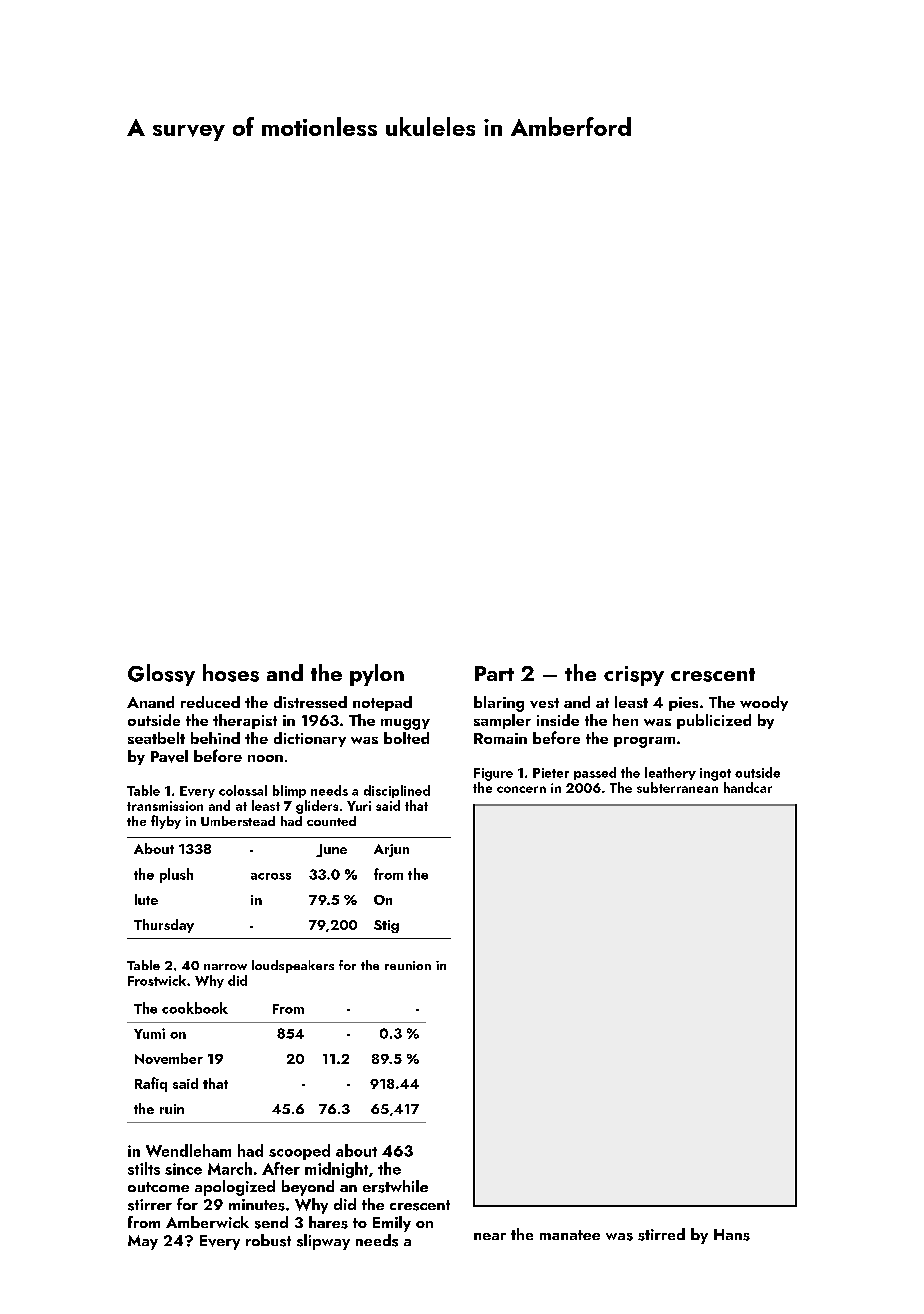 The width and height of the page is (924, 1314). Describe the element at coordinates (391, 850) in the page. I see `Arjun` at that location.
